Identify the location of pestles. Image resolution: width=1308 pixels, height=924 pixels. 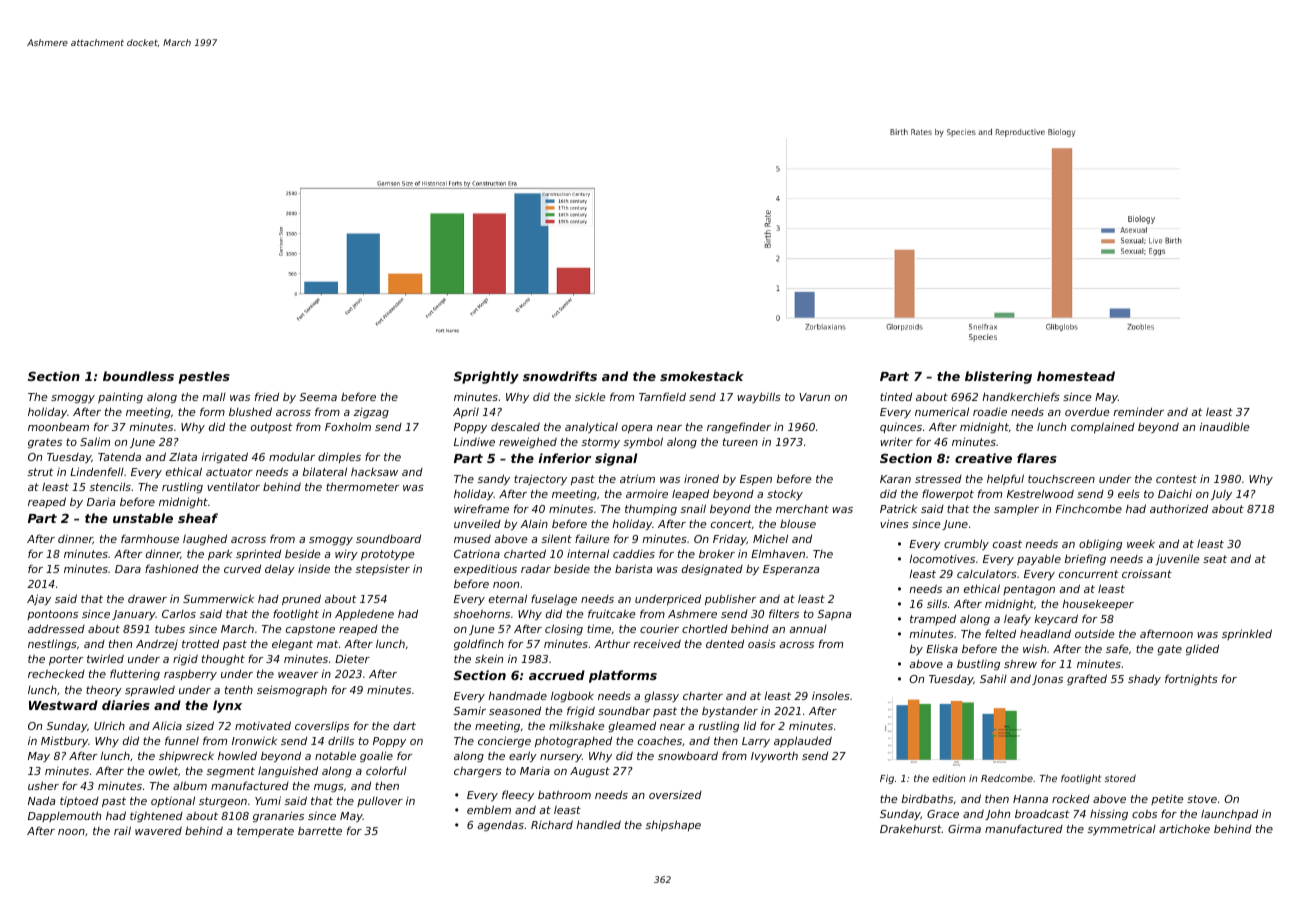
(204, 377).
